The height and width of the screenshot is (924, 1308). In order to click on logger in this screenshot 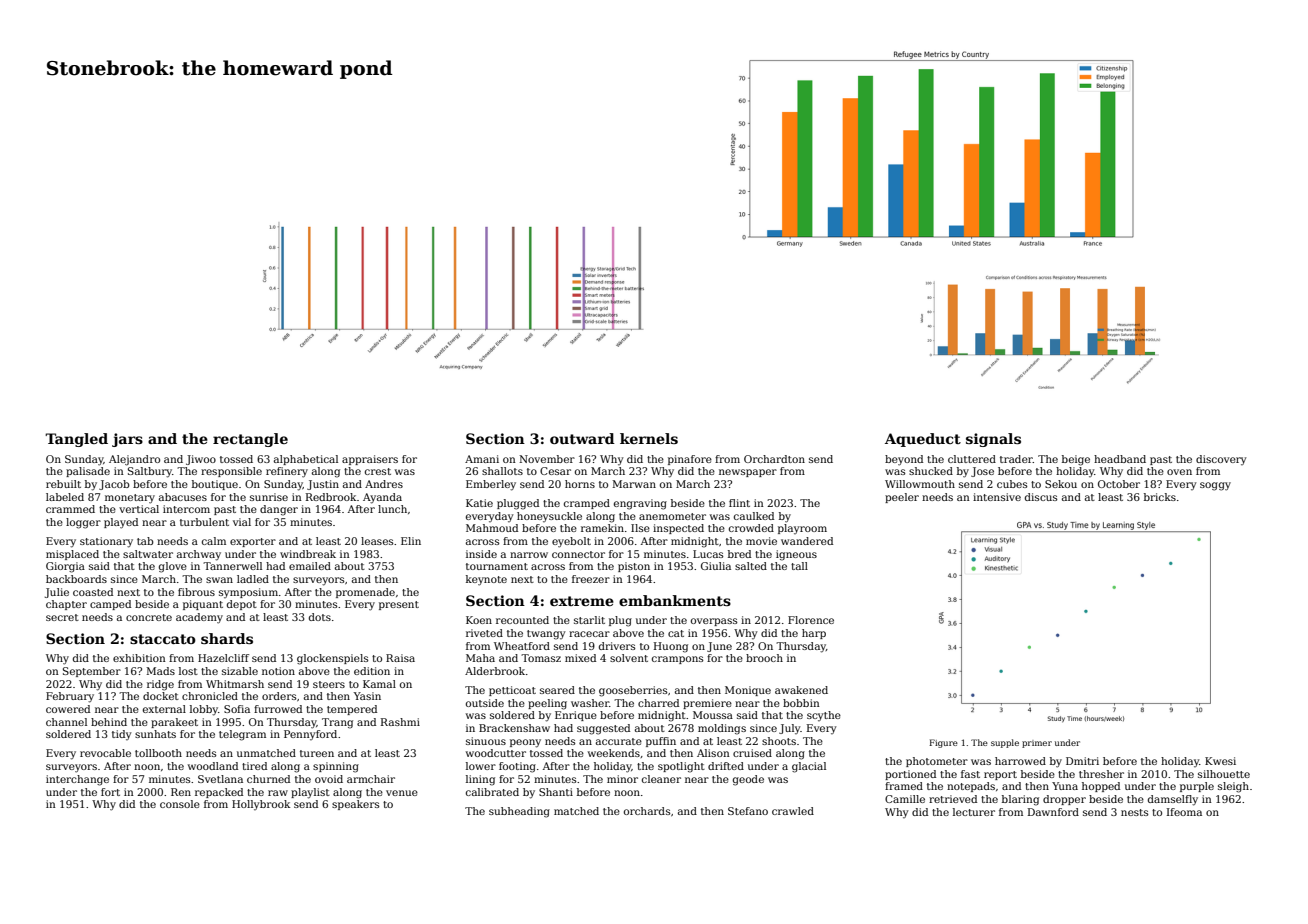, I will do `click(83, 523)`.
